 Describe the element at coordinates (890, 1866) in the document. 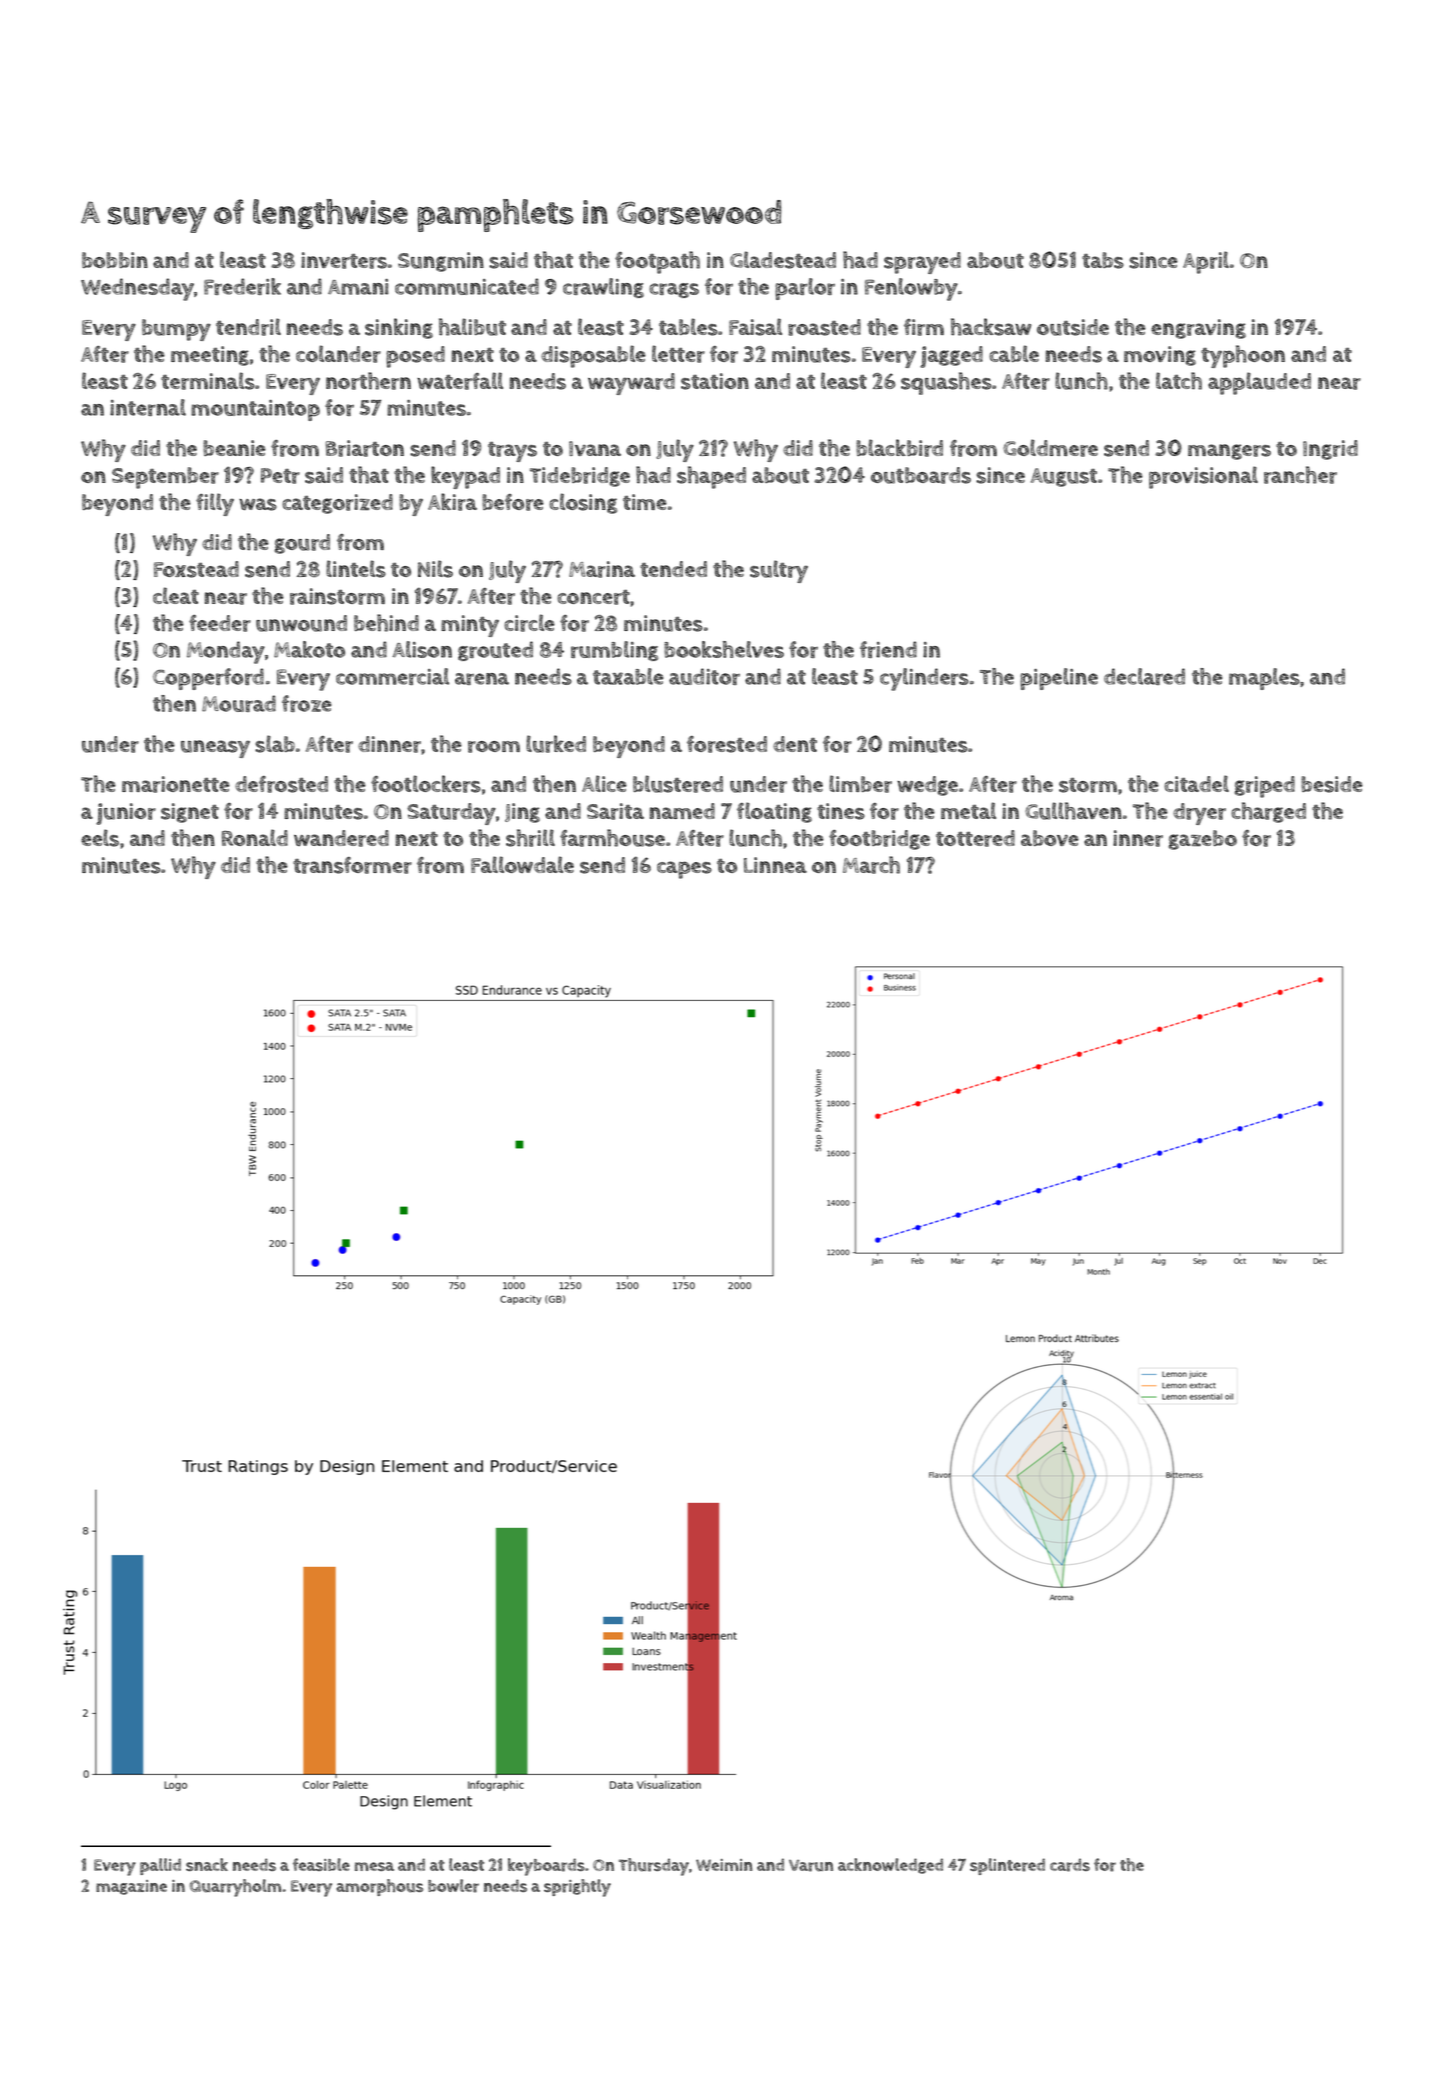

I see `acknowledged` at that location.
